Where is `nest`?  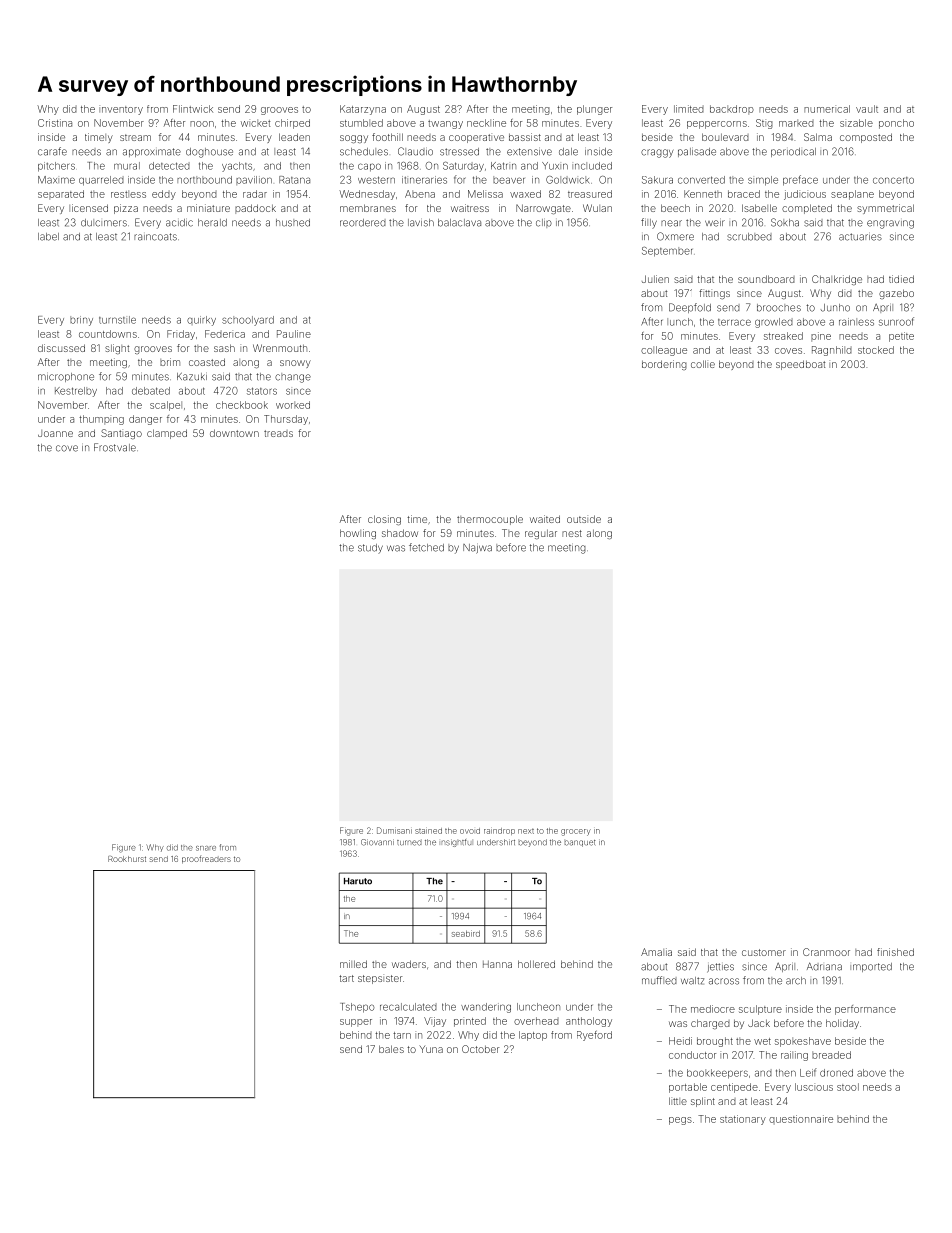 nest is located at coordinates (572, 533).
